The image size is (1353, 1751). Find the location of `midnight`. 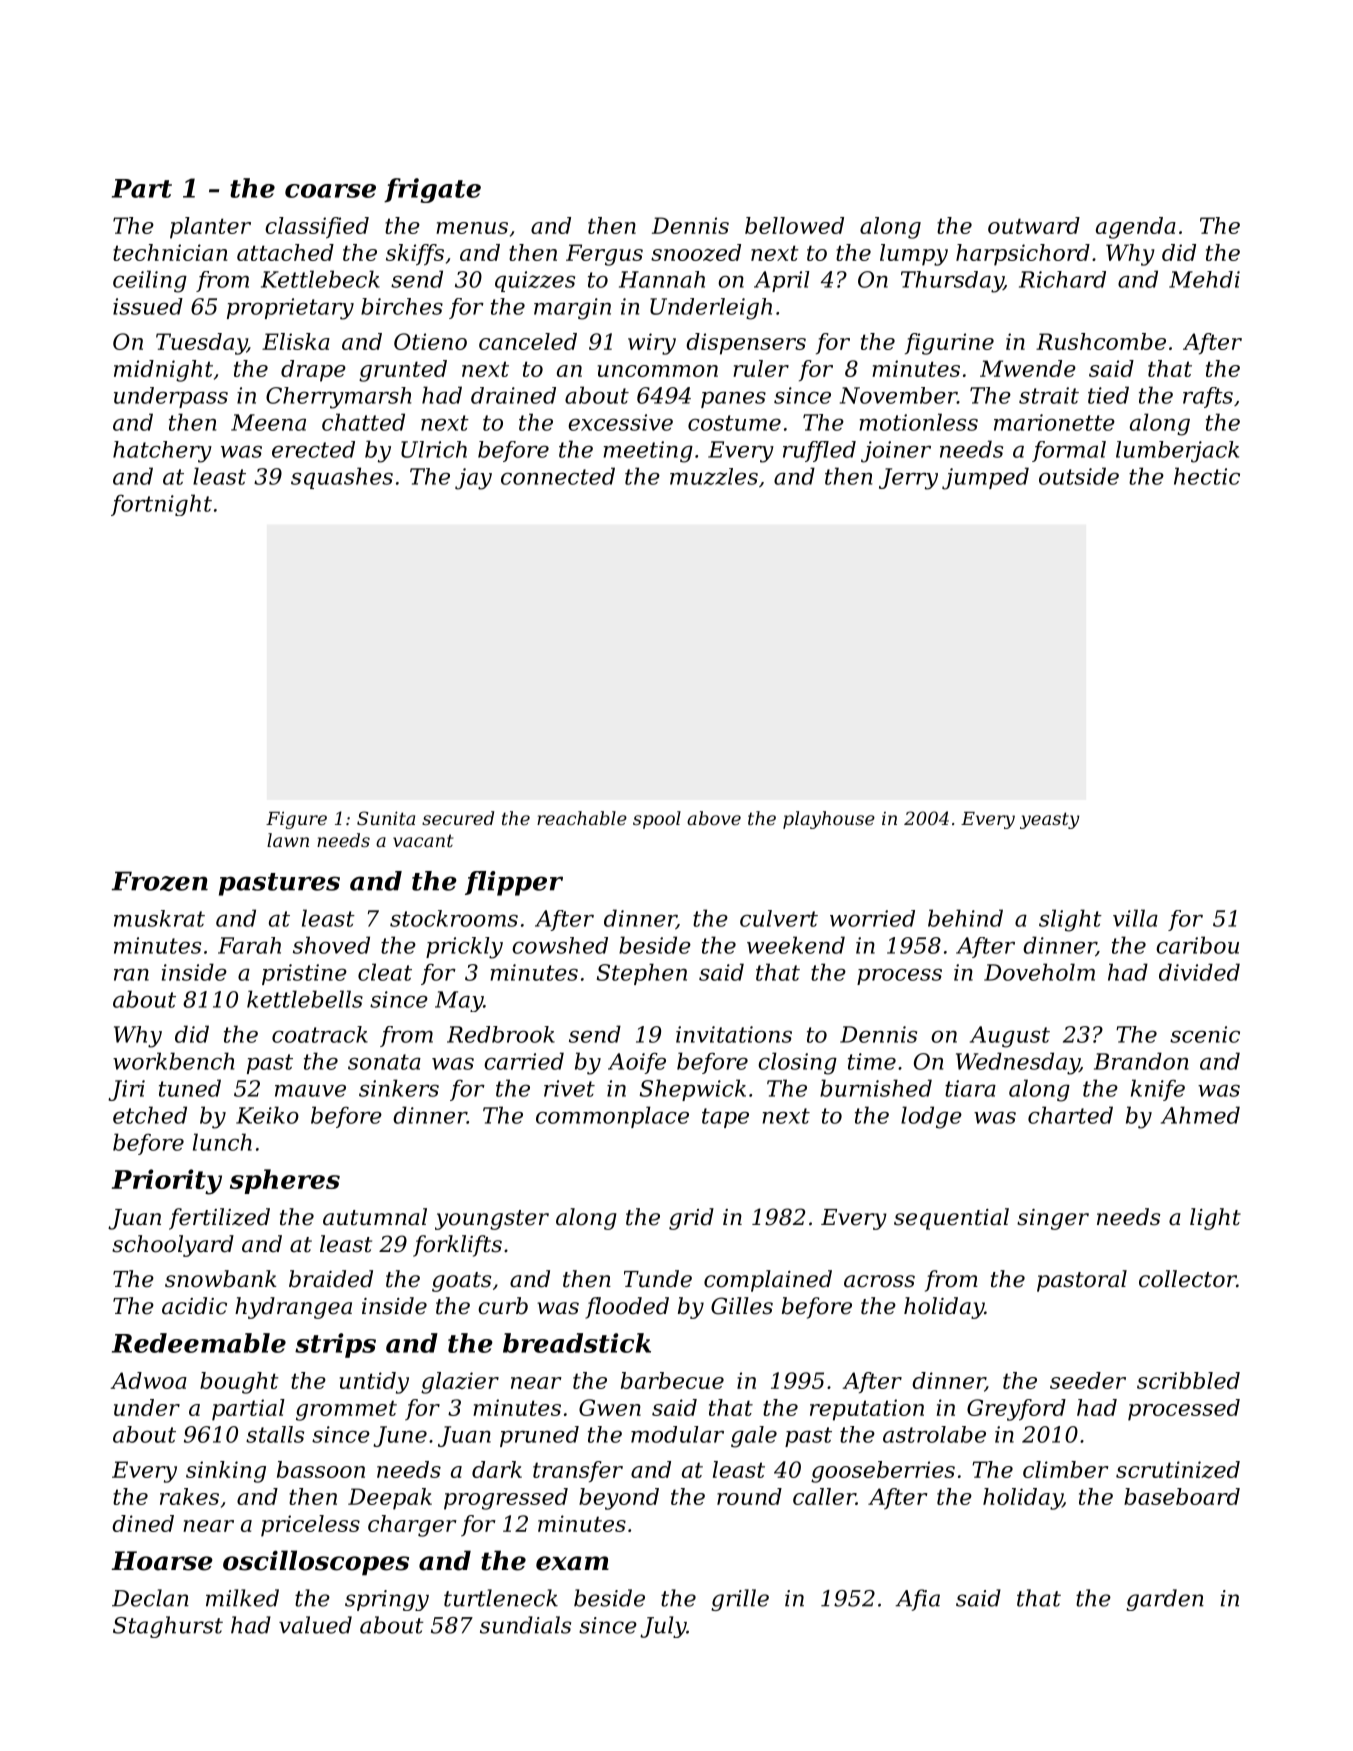

midnight is located at coordinates (163, 371).
